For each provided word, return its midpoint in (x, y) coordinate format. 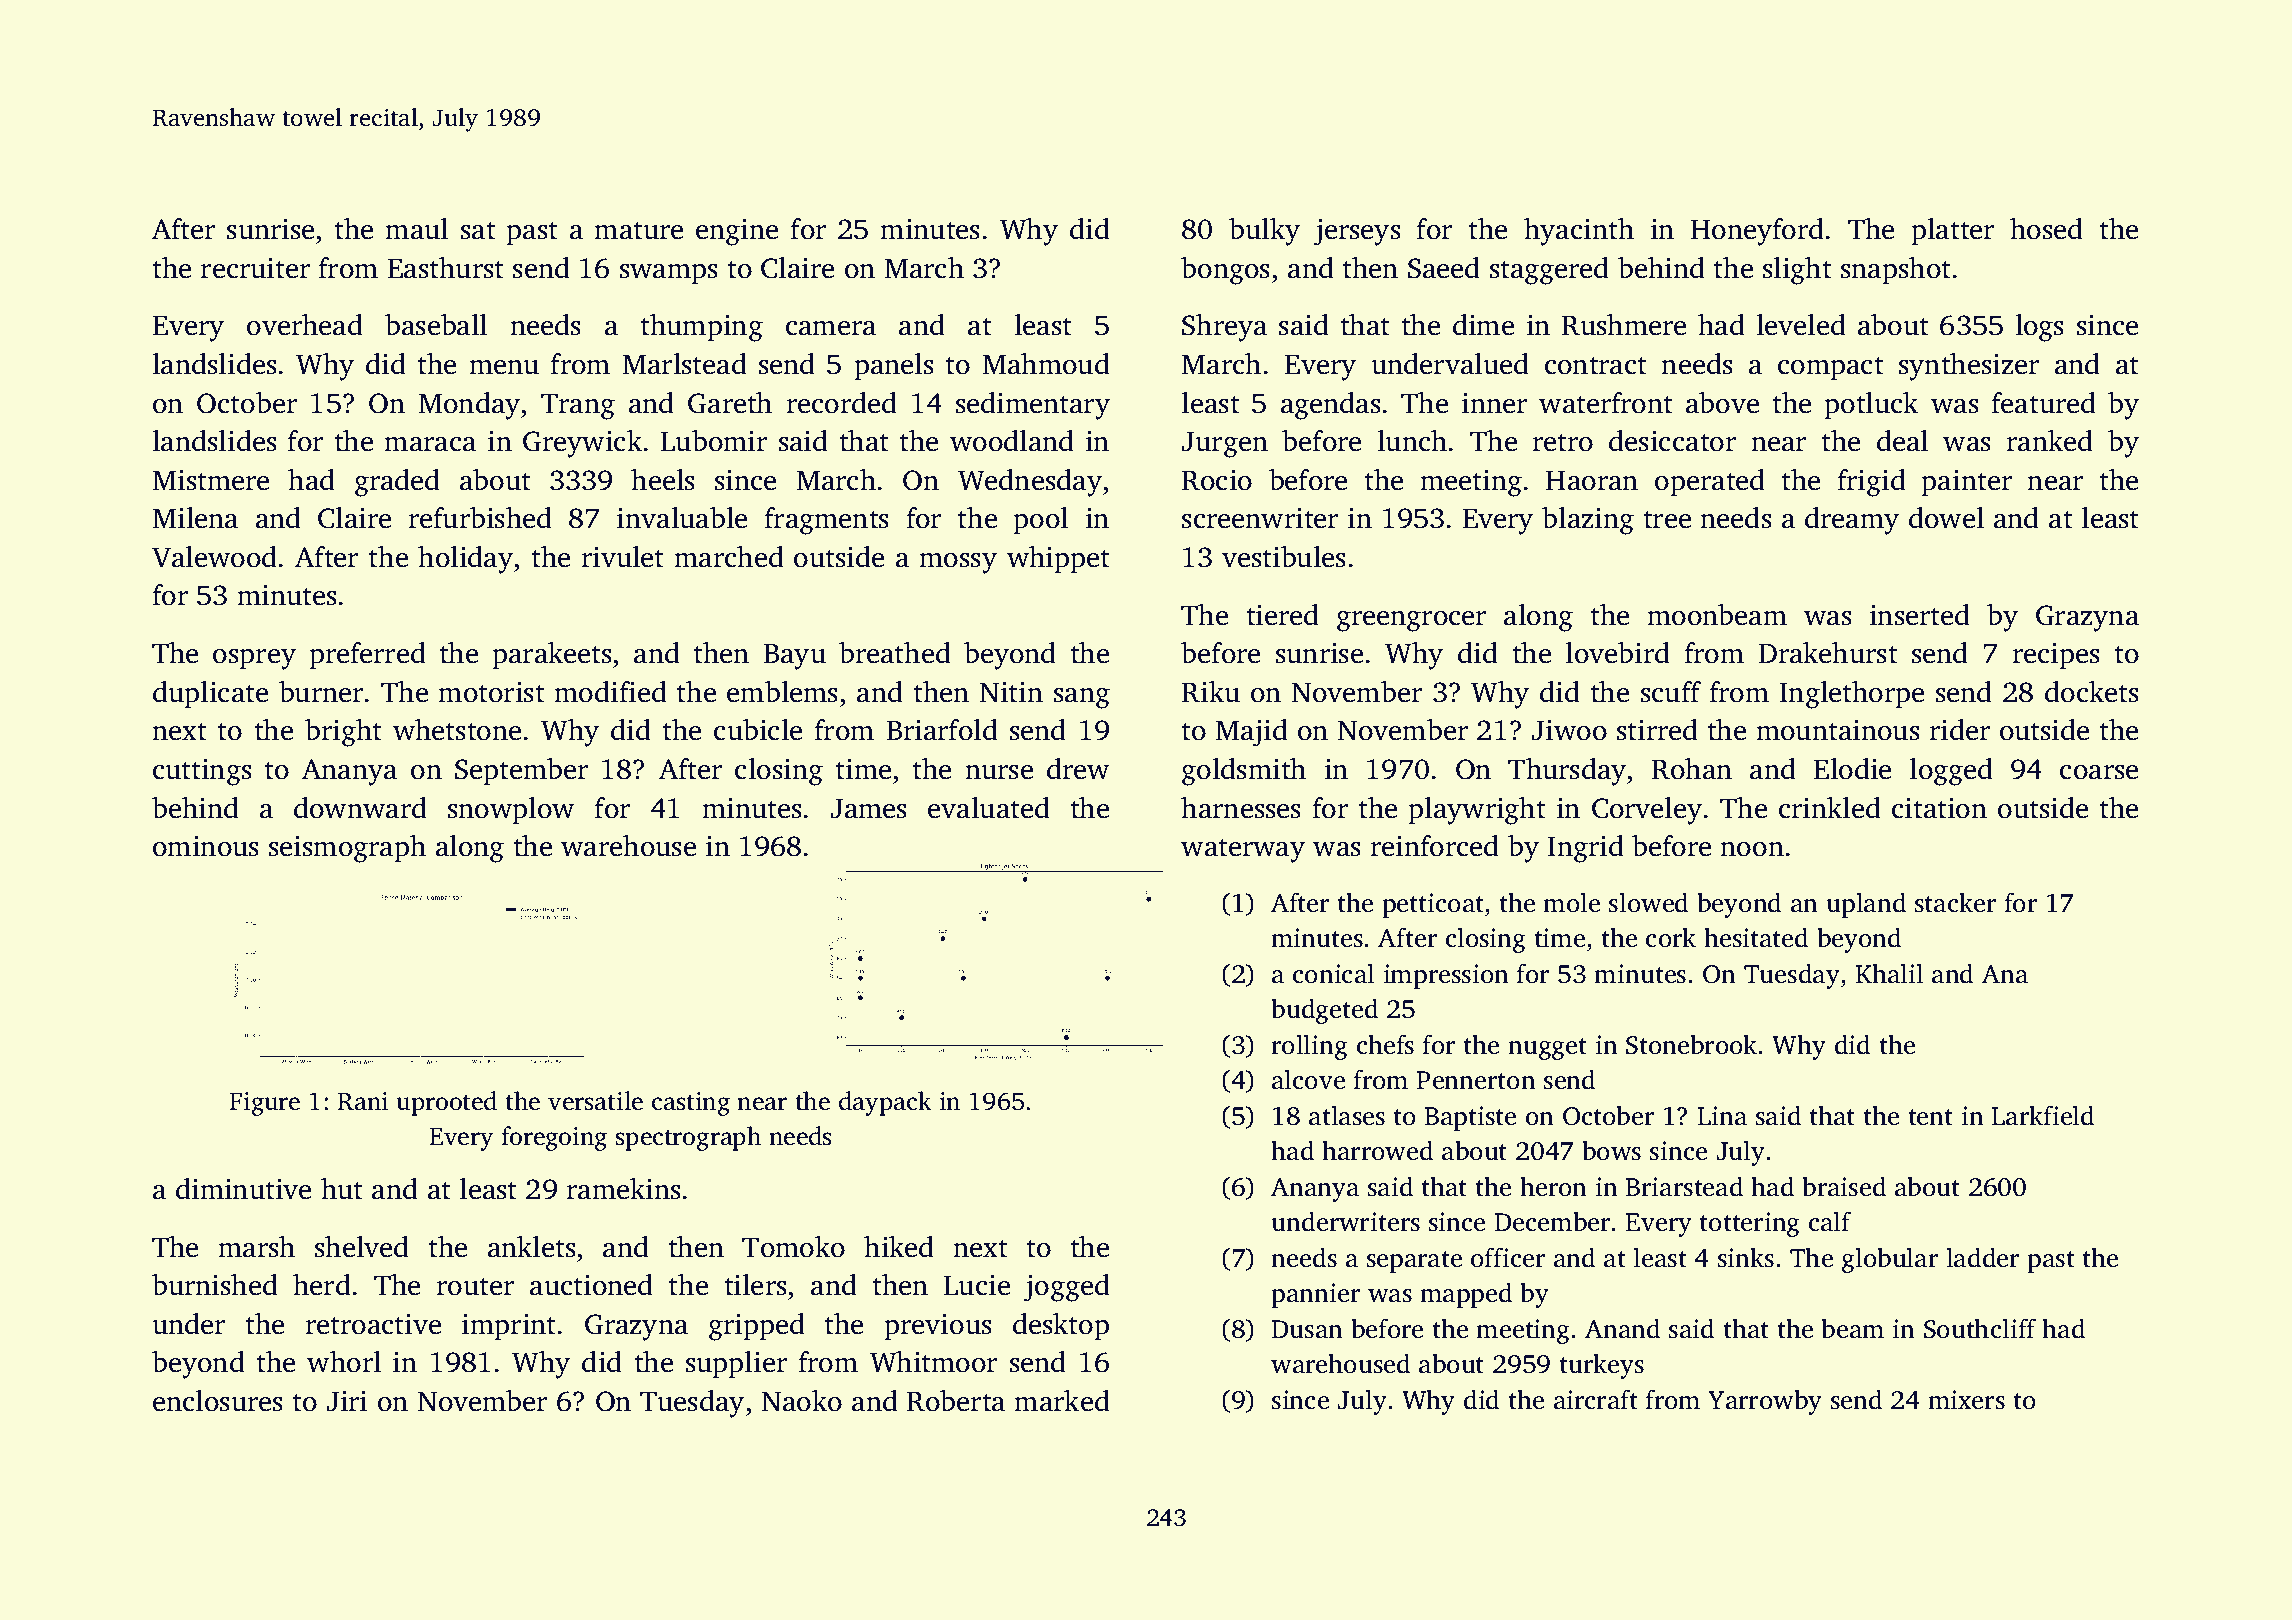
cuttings (202, 772)
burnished (215, 1285)
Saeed (1444, 268)
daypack (885, 1103)
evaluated (989, 808)
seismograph (347, 849)
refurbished (480, 518)
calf (1830, 1221)
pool (1040, 520)
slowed (1648, 902)
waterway (1243, 851)
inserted (1920, 615)
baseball (436, 325)
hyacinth (1579, 232)
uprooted (446, 1103)
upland (1866, 905)
